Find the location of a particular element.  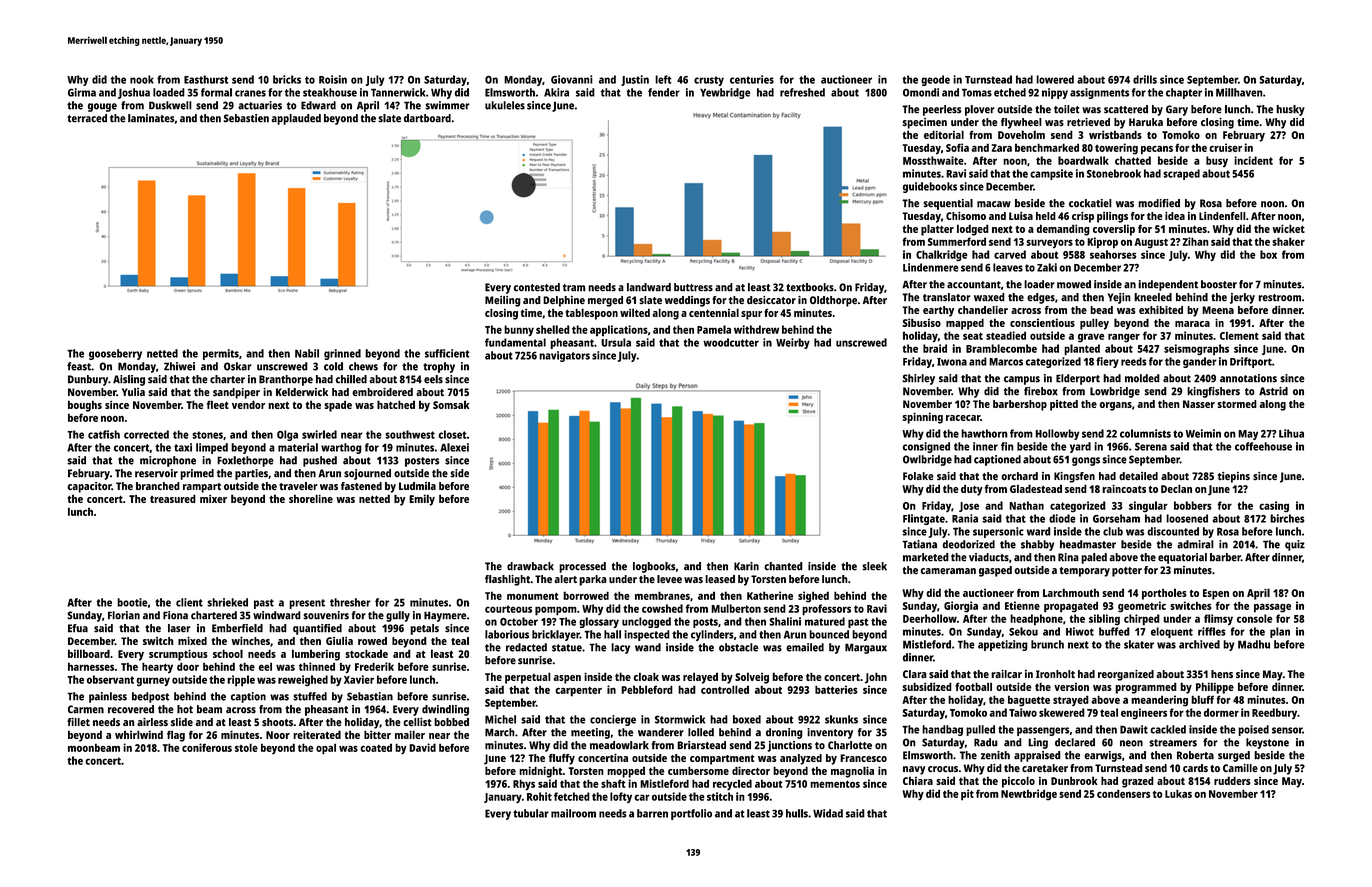

sighed is located at coordinates (813, 597).
